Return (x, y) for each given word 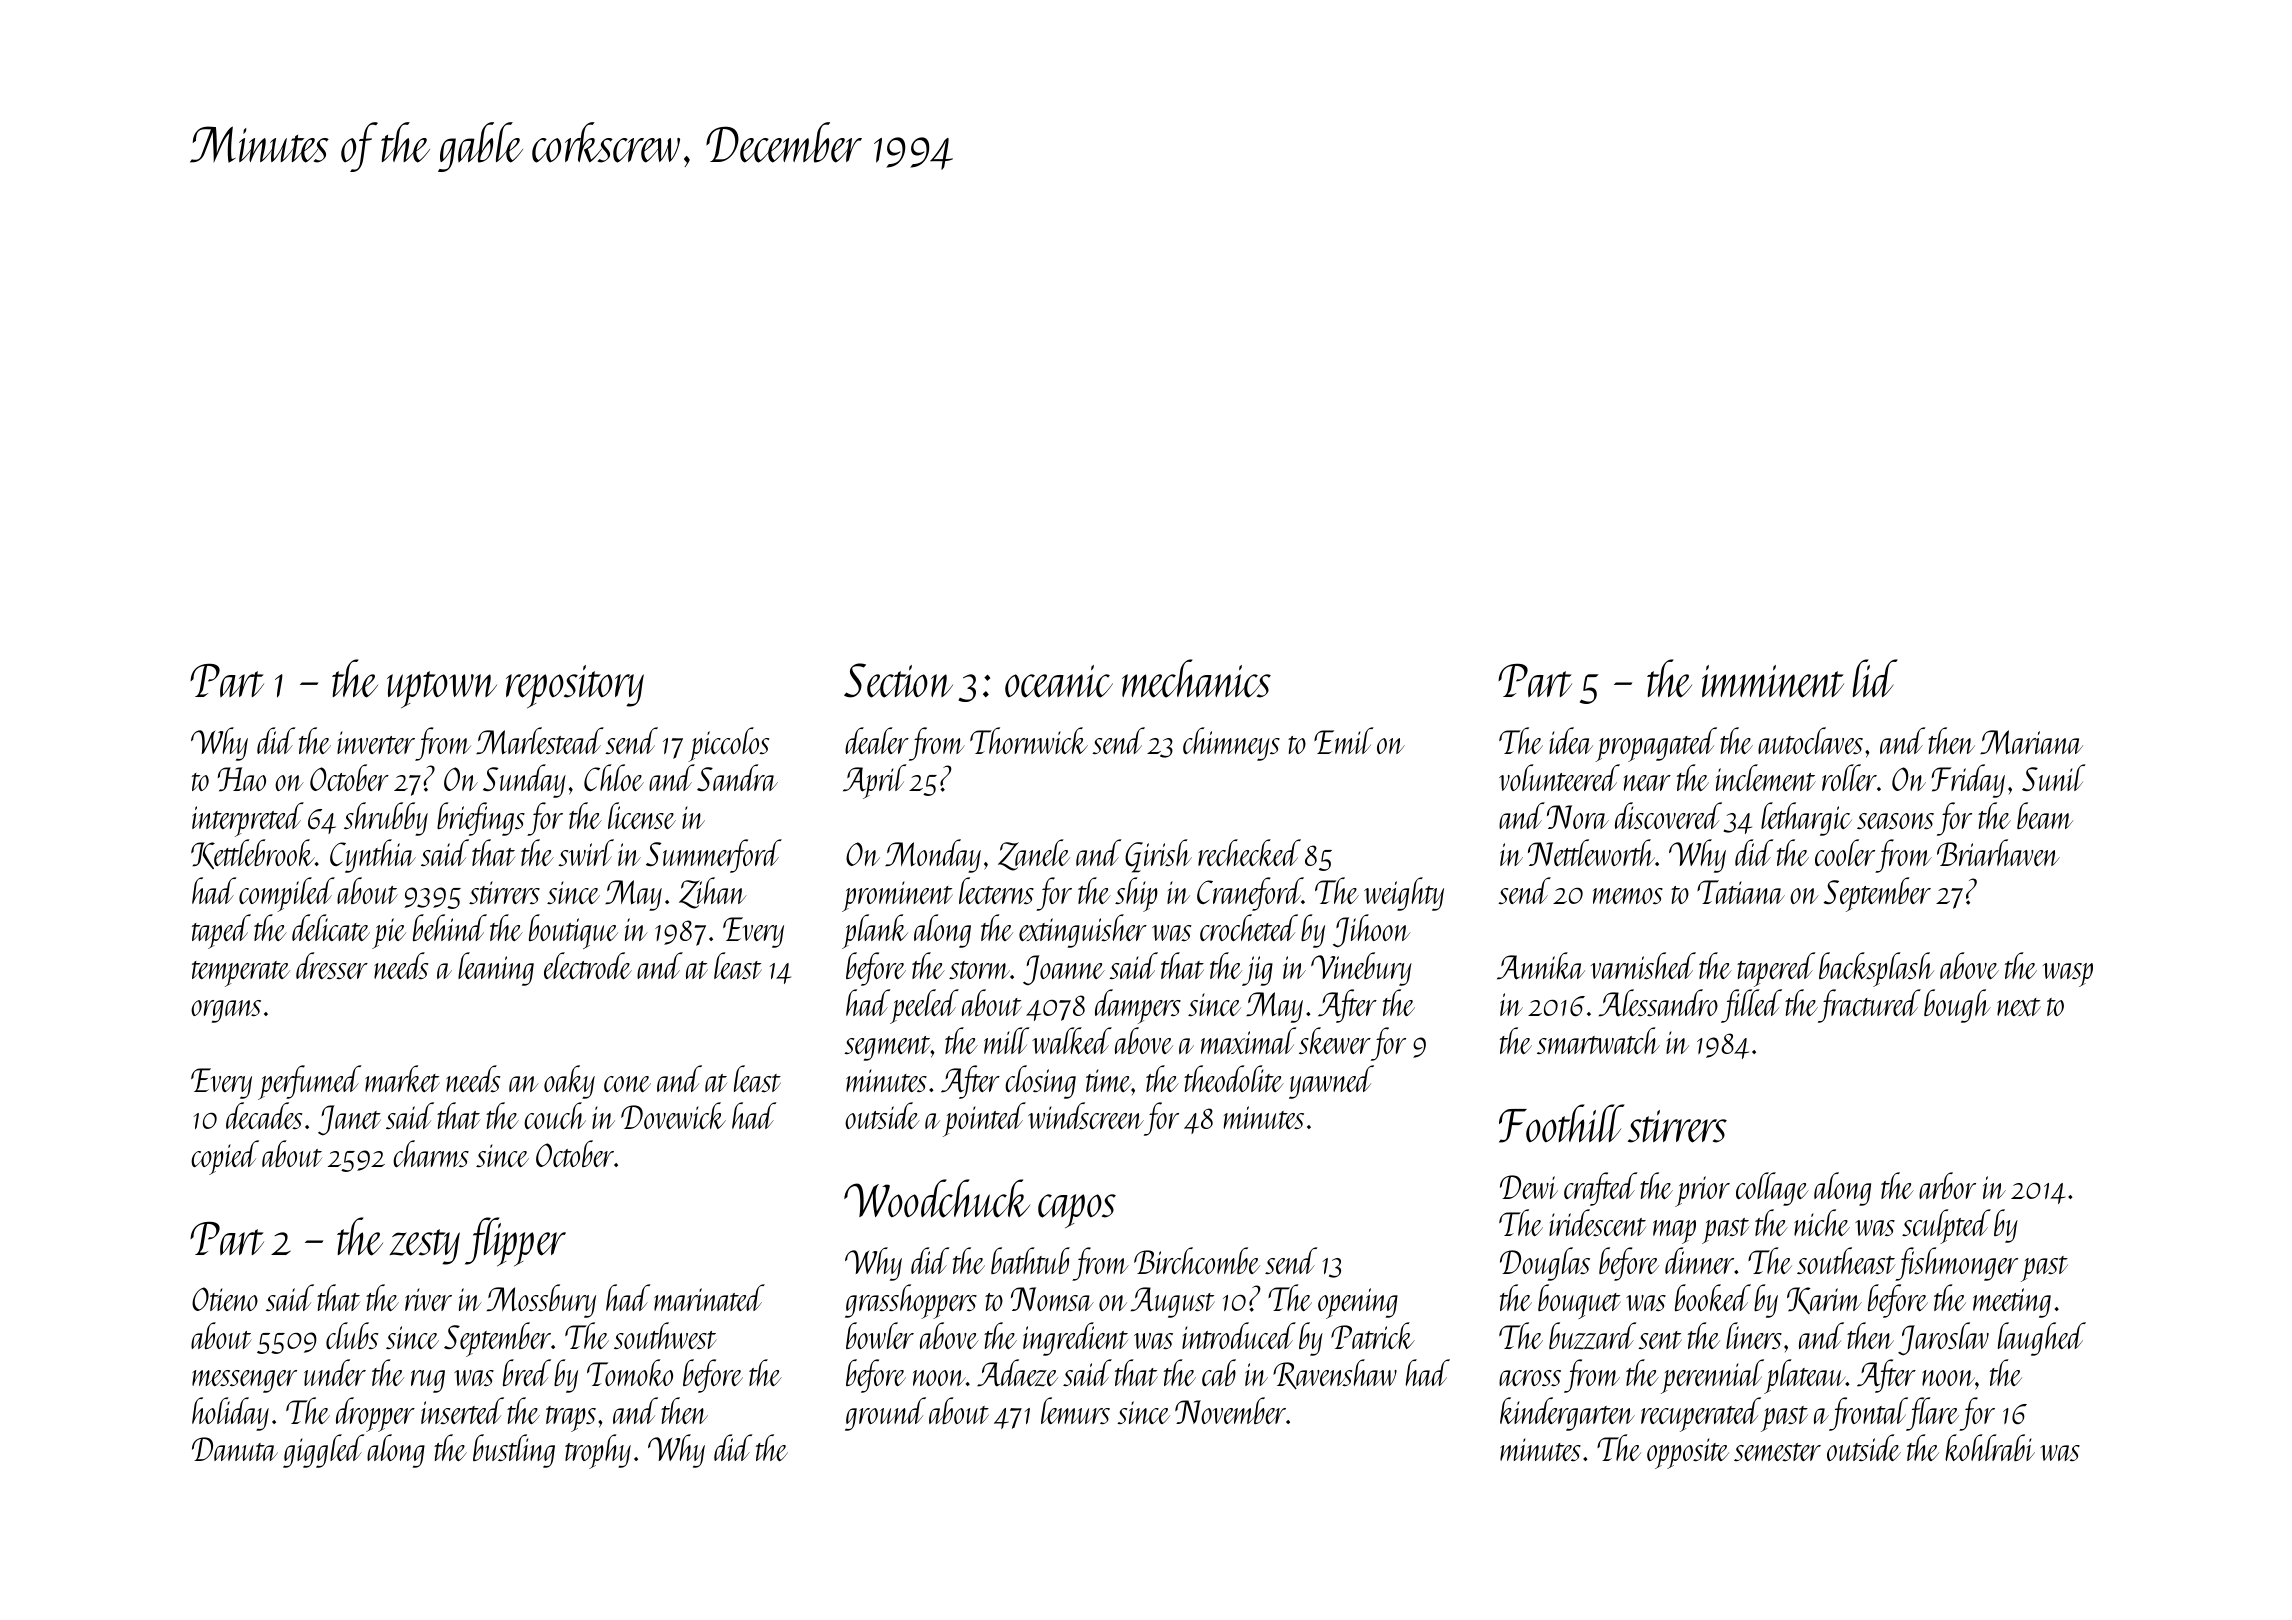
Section (898, 680)
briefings (481, 819)
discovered (1668, 815)
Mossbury (541, 1301)
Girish (1158, 856)
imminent (1773, 681)
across (1530, 1378)
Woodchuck (937, 1198)
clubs (352, 1335)
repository (575, 686)
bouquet (1579, 1301)
